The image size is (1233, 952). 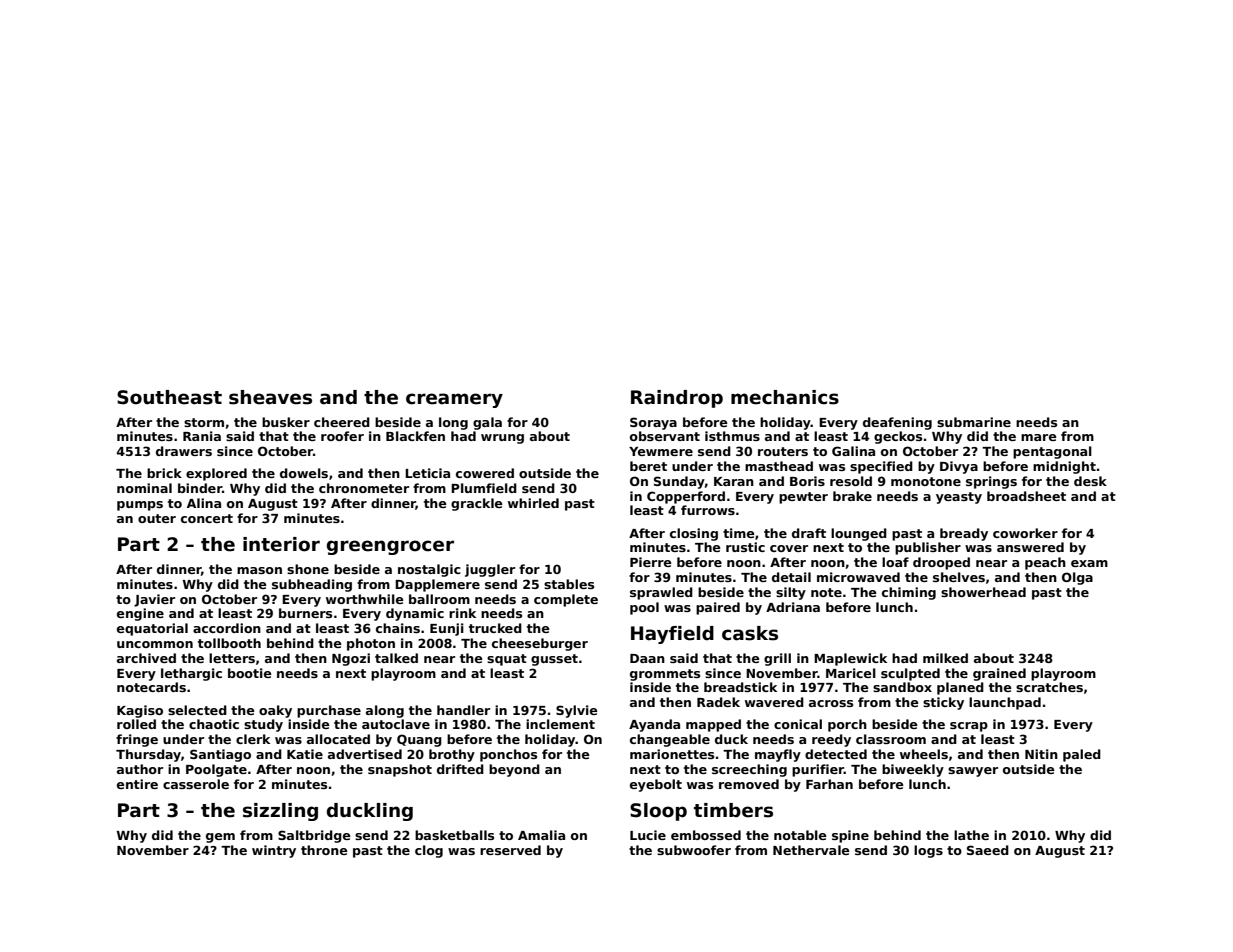 I want to click on fringe, so click(x=137, y=740).
